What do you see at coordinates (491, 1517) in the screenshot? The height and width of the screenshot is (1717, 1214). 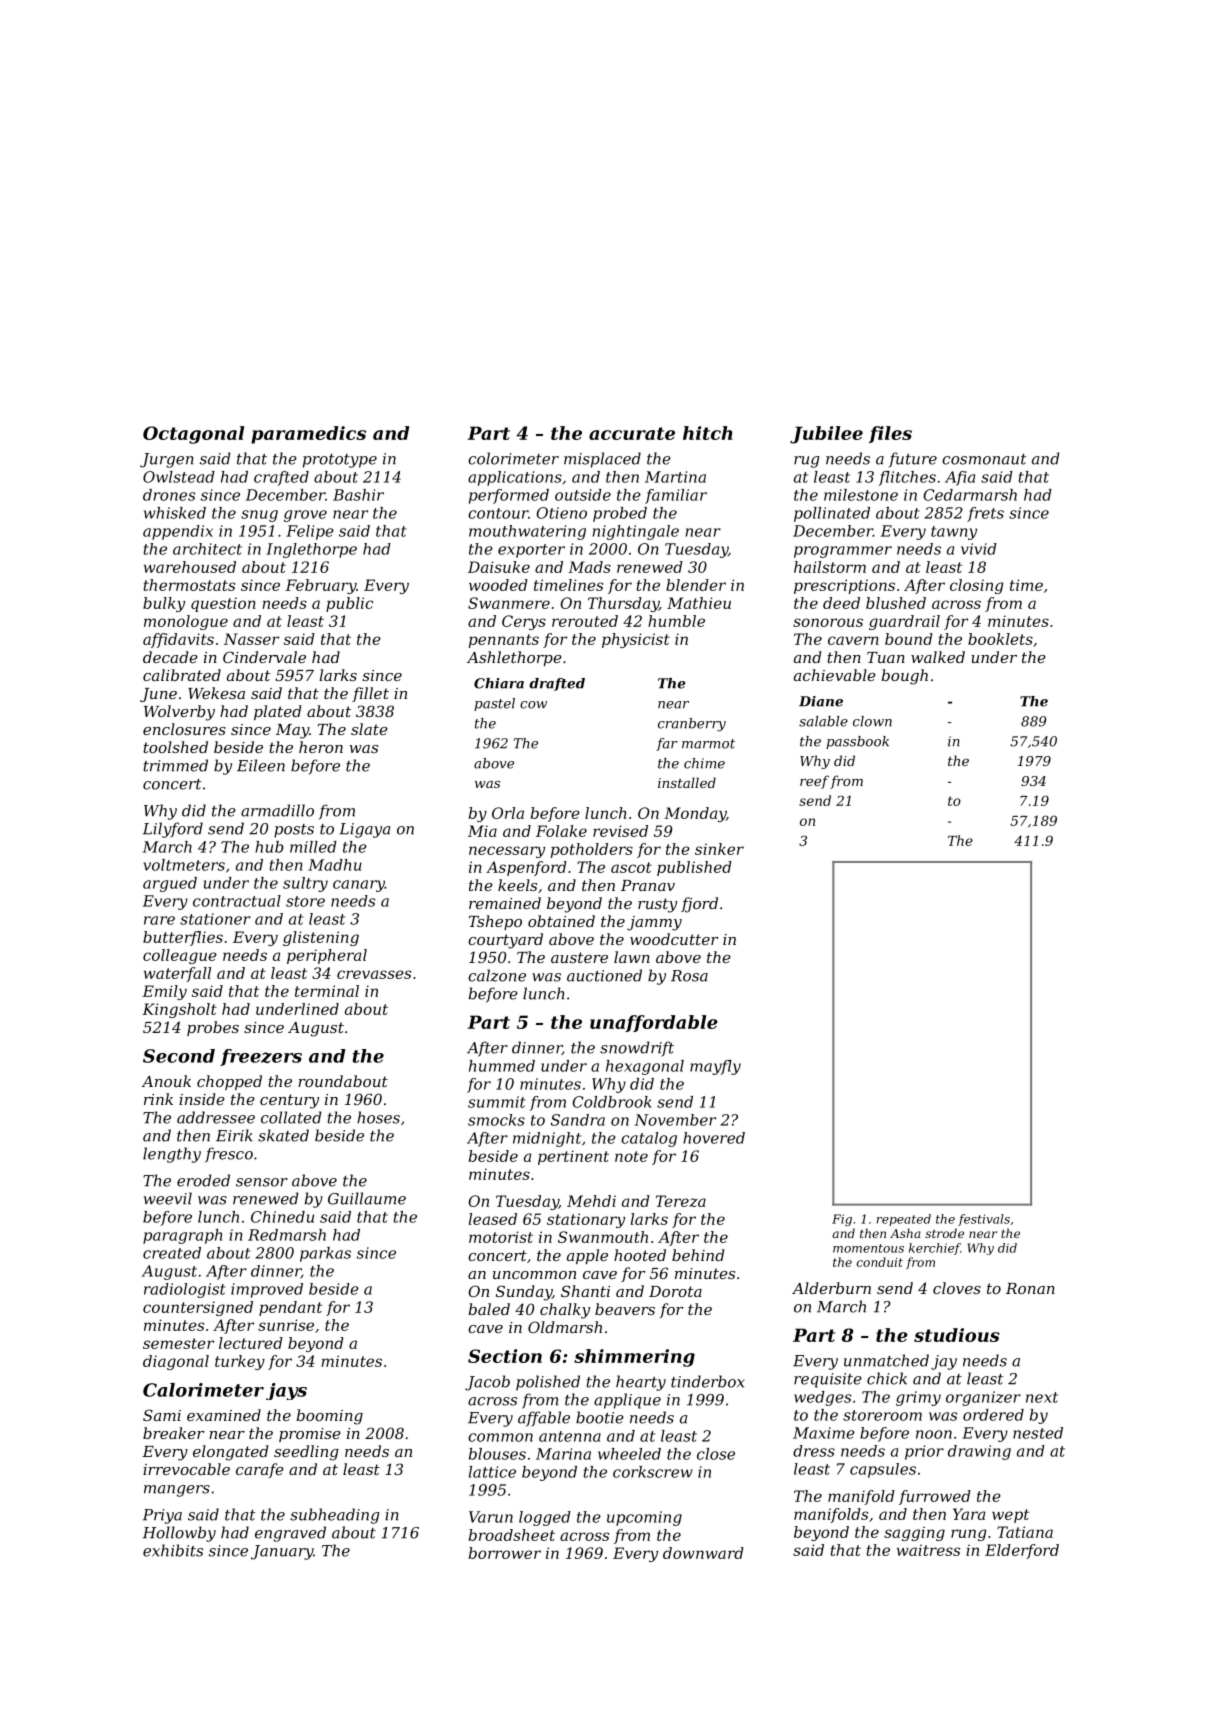 I see `Varun` at bounding box center [491, 1517].
